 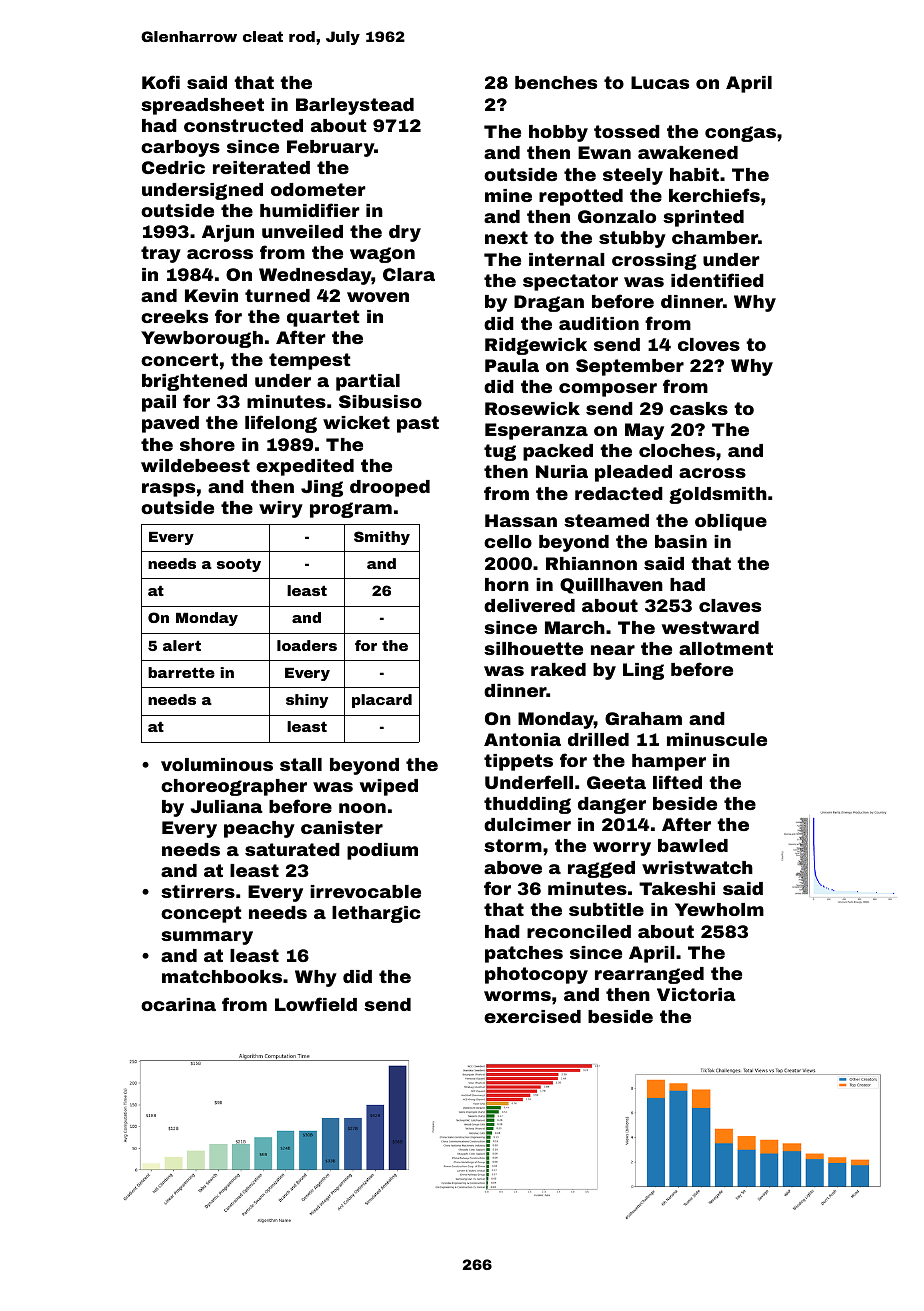 I want to click on Kofi, so click(x=161, y=82).
